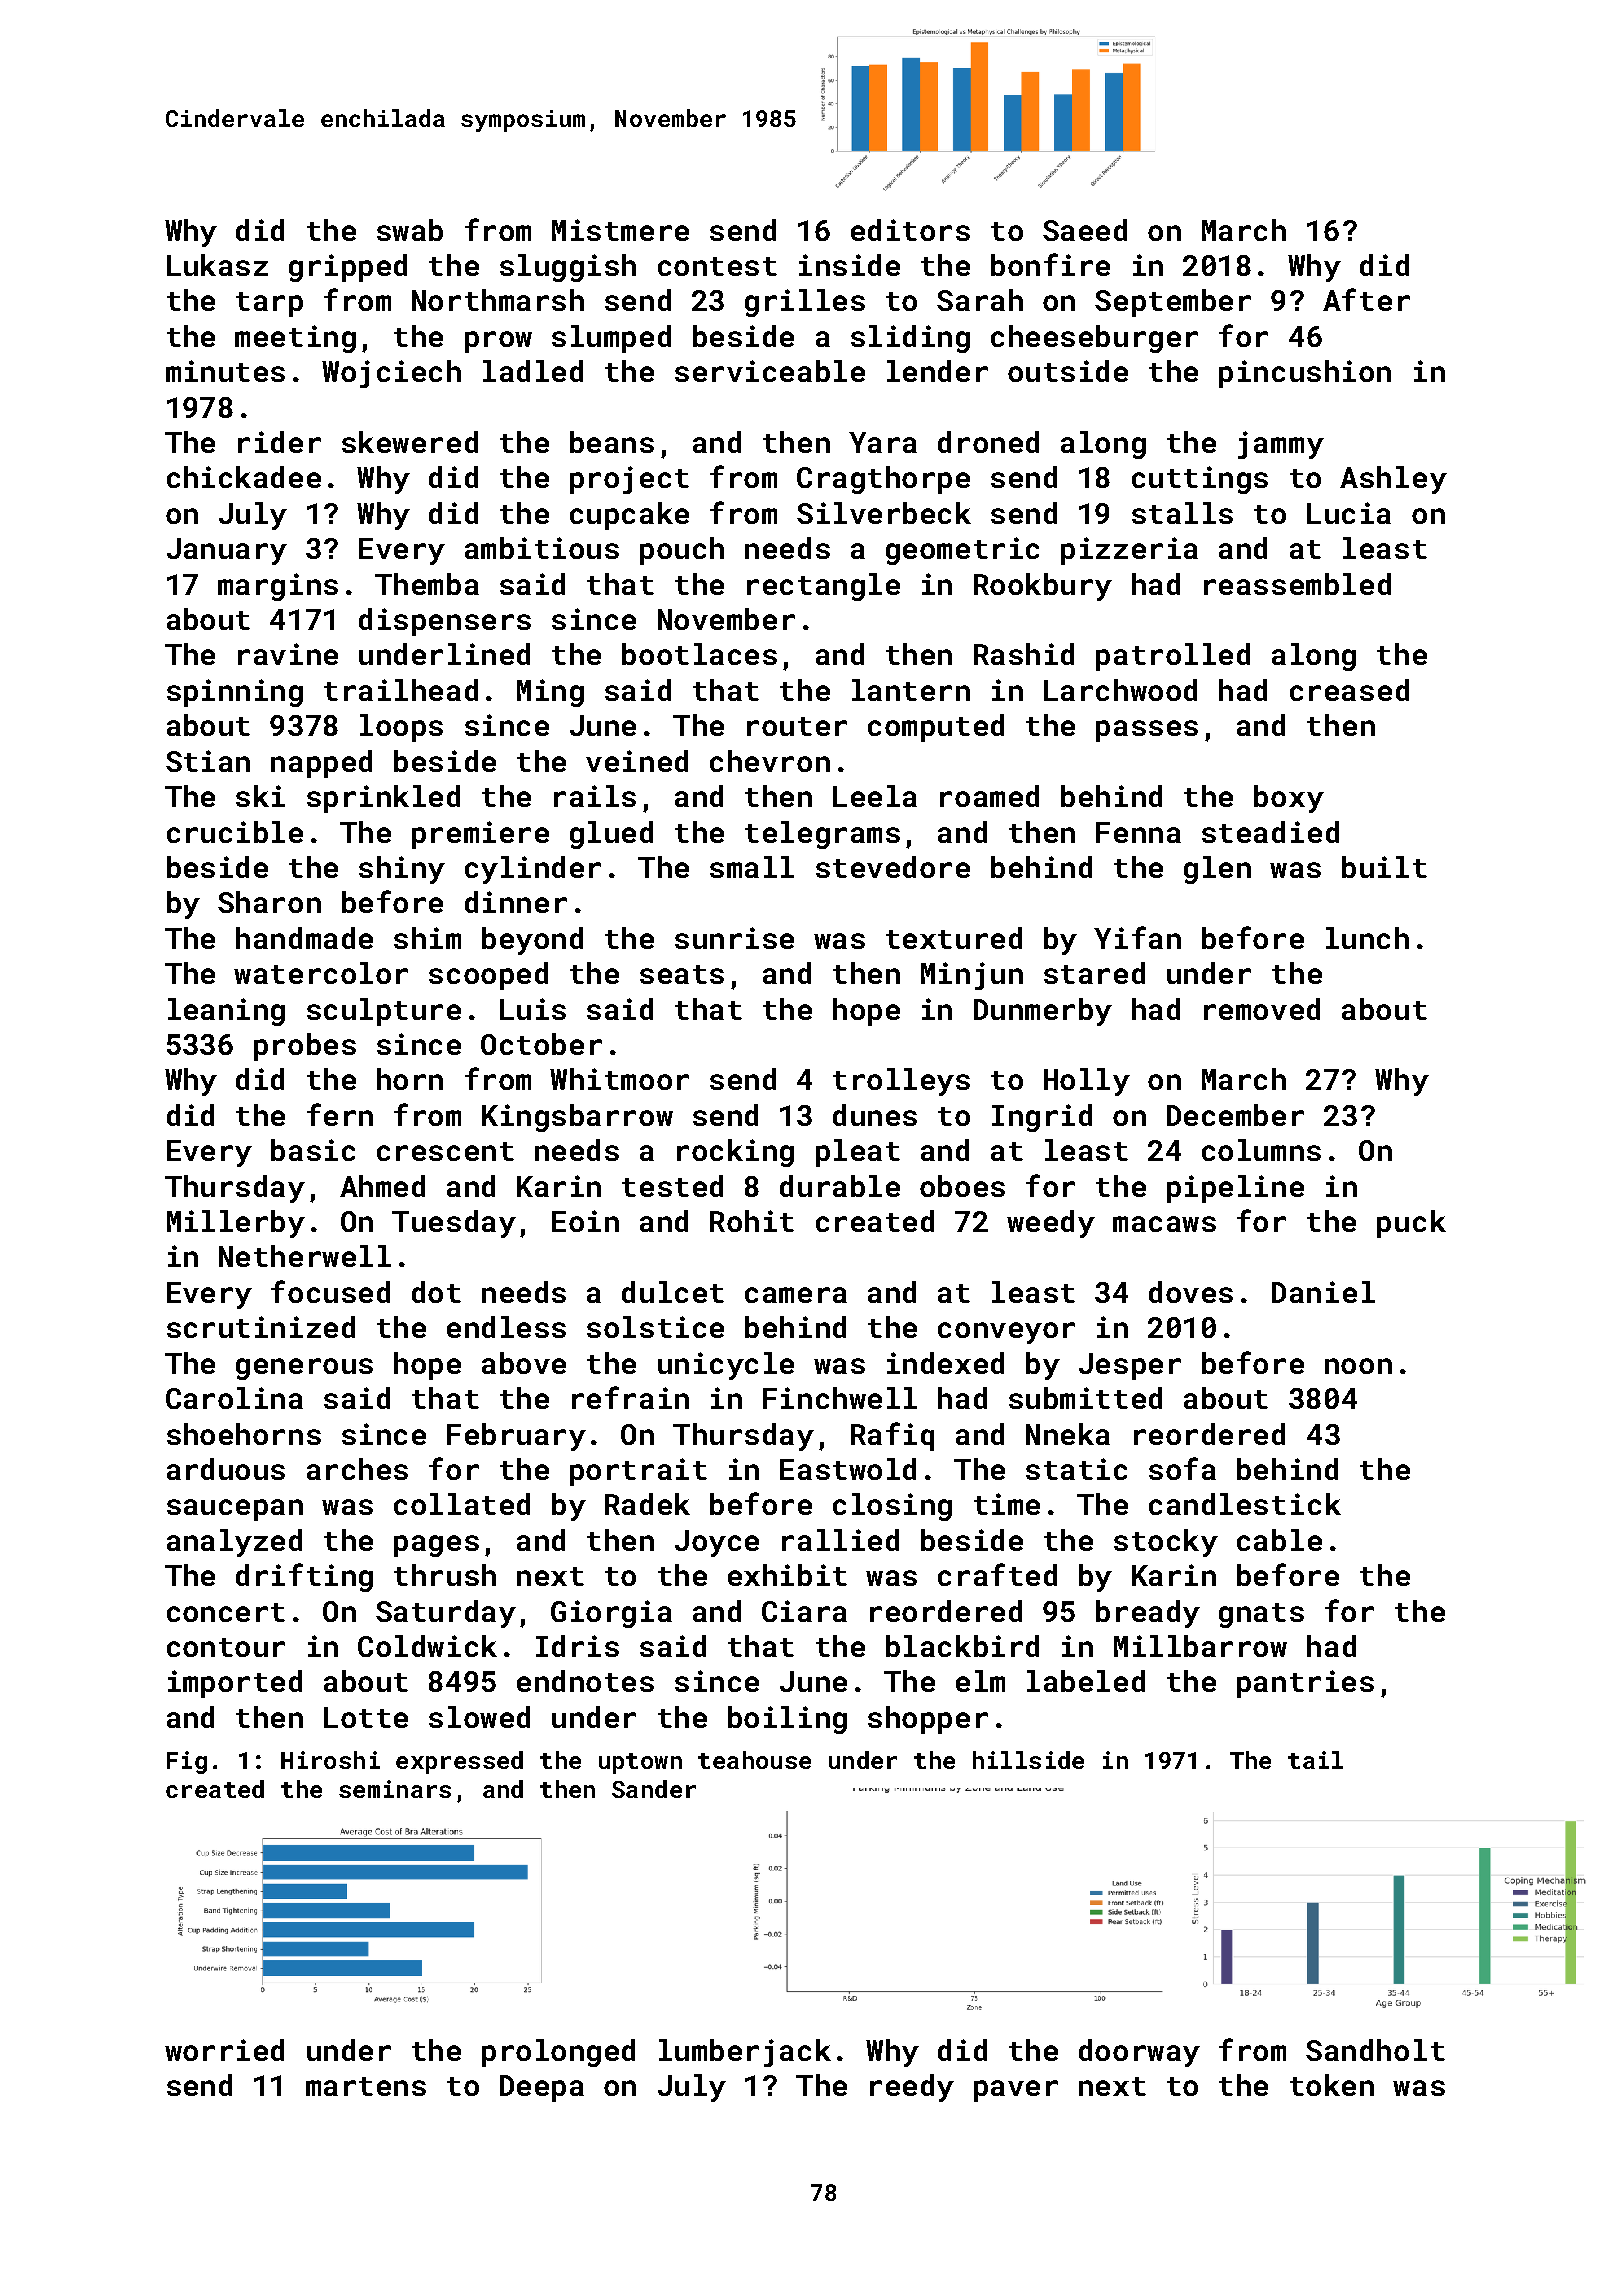 The width and height of the screenshot is (1620, 2292). Describe the element at coordinates (410, 230) in the screenshot. I see `swab` at that location.
